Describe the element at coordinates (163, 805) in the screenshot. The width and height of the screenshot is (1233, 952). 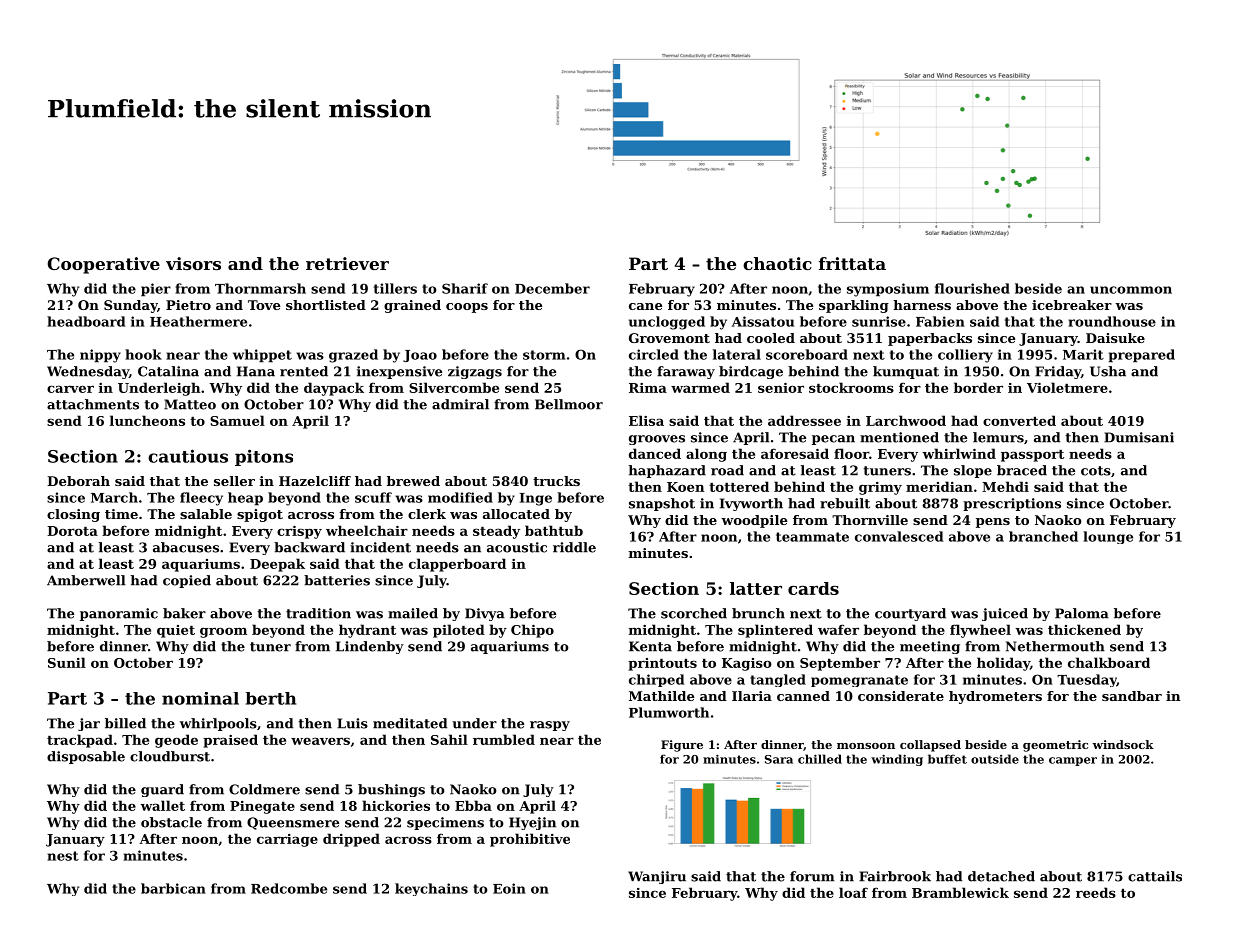
I see `wallet` at that location.
